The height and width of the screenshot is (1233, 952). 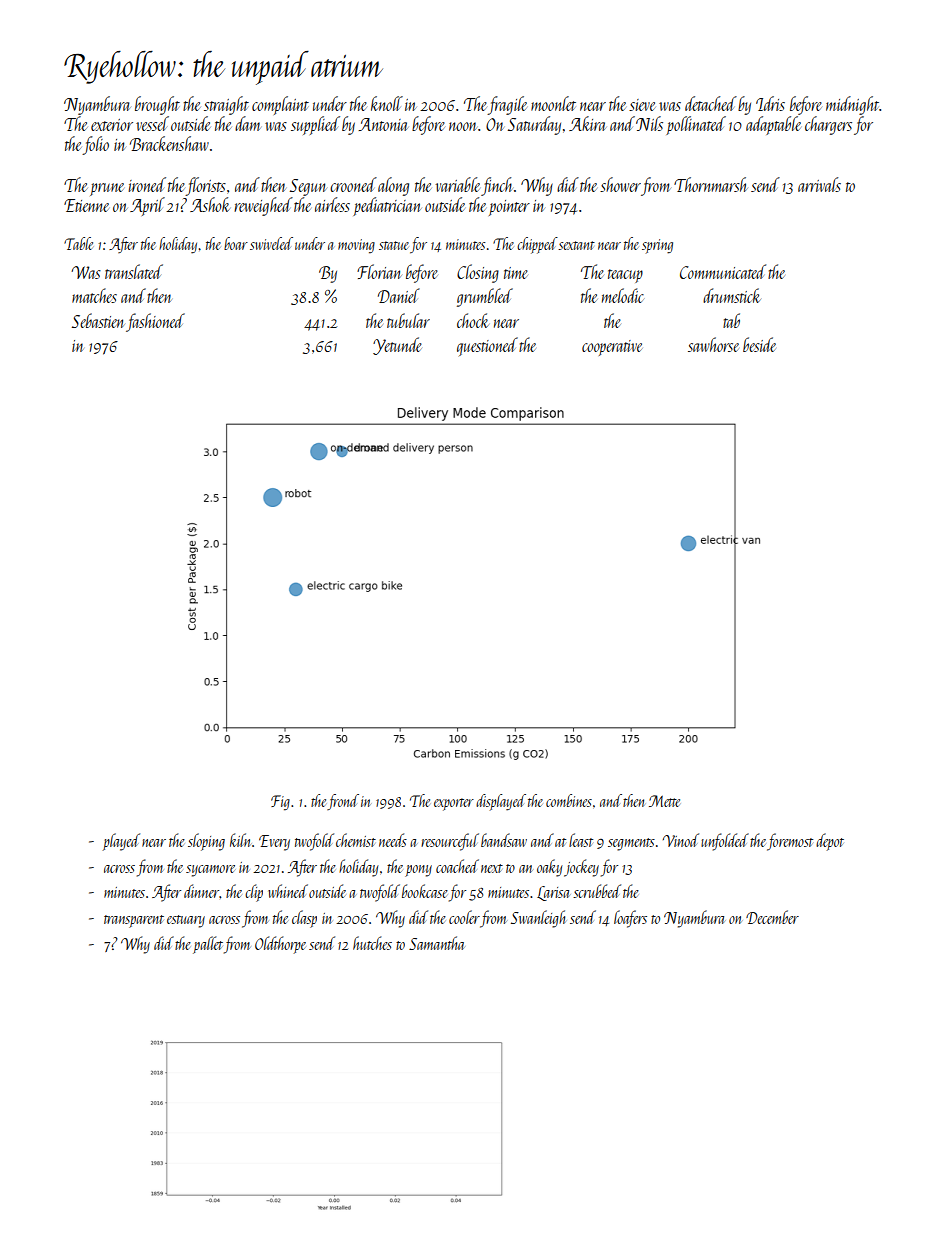 I want to click on Sebastien, so click(x=98, y=320).
